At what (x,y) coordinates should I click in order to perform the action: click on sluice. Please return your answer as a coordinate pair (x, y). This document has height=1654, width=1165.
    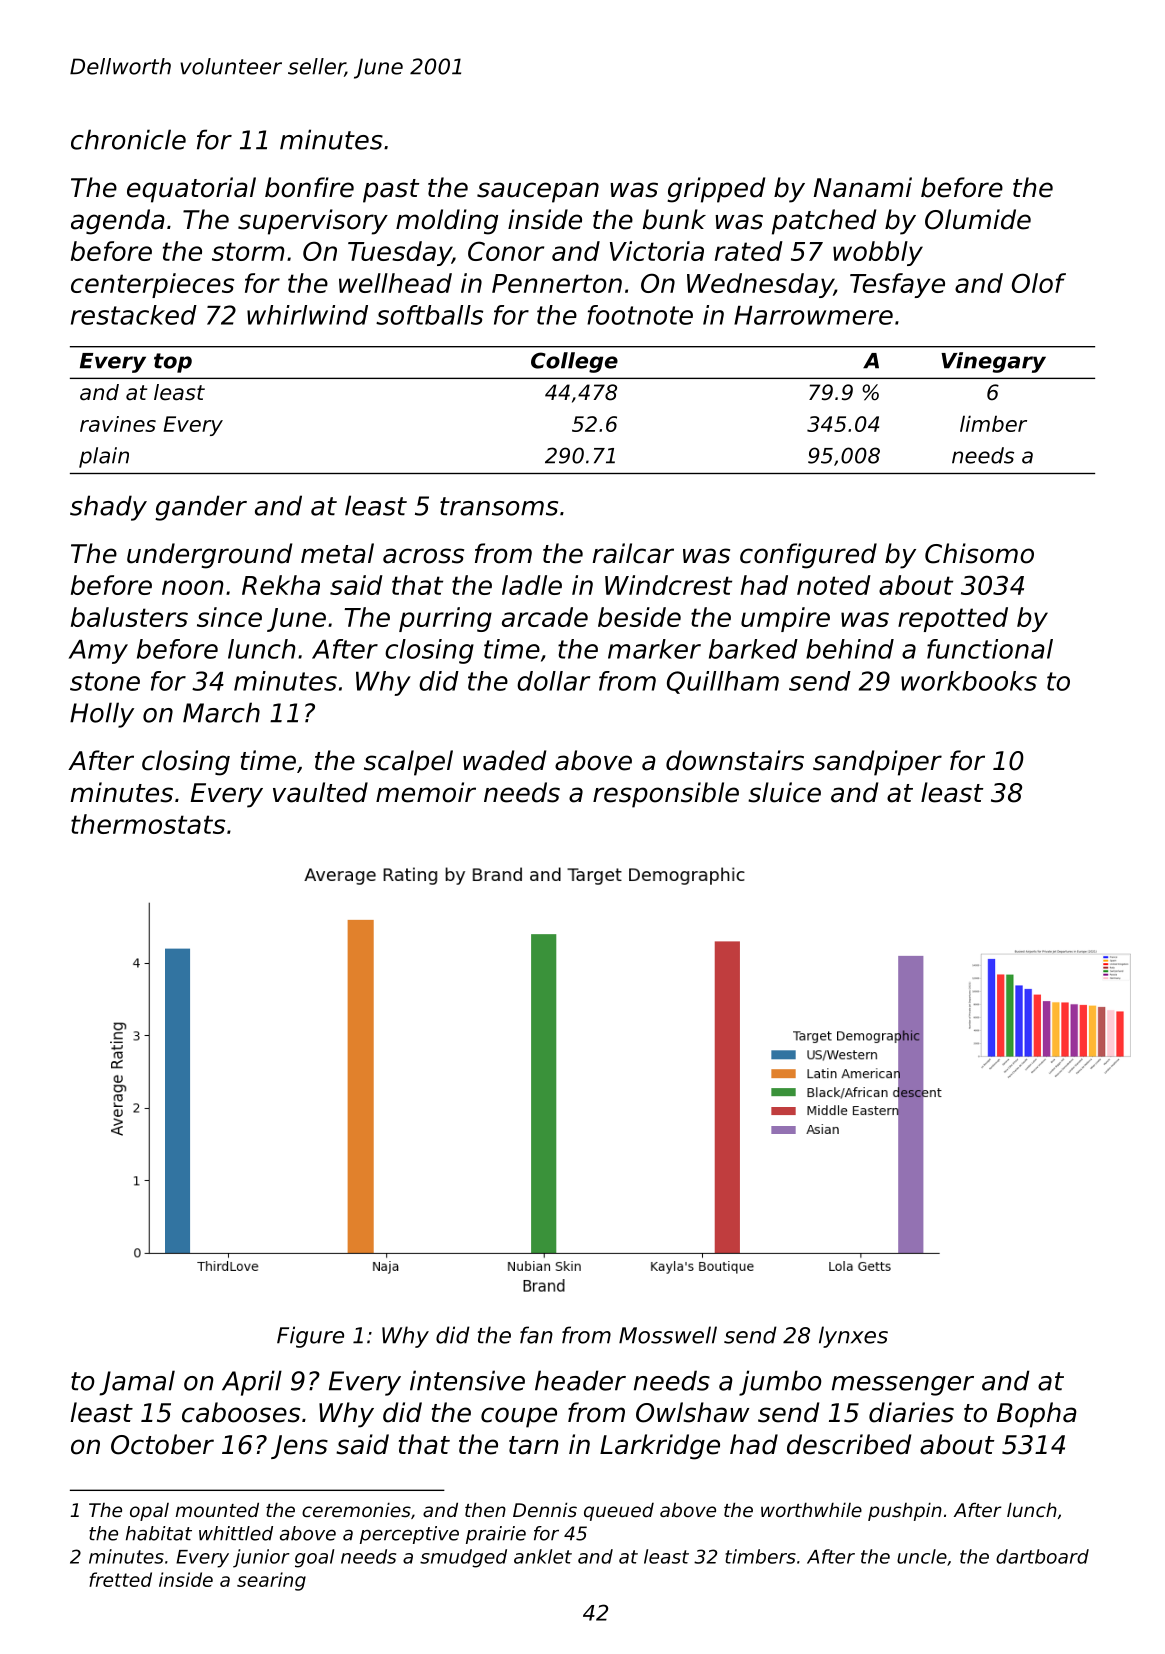
    Looking at the image, I should click on (784, 792).
